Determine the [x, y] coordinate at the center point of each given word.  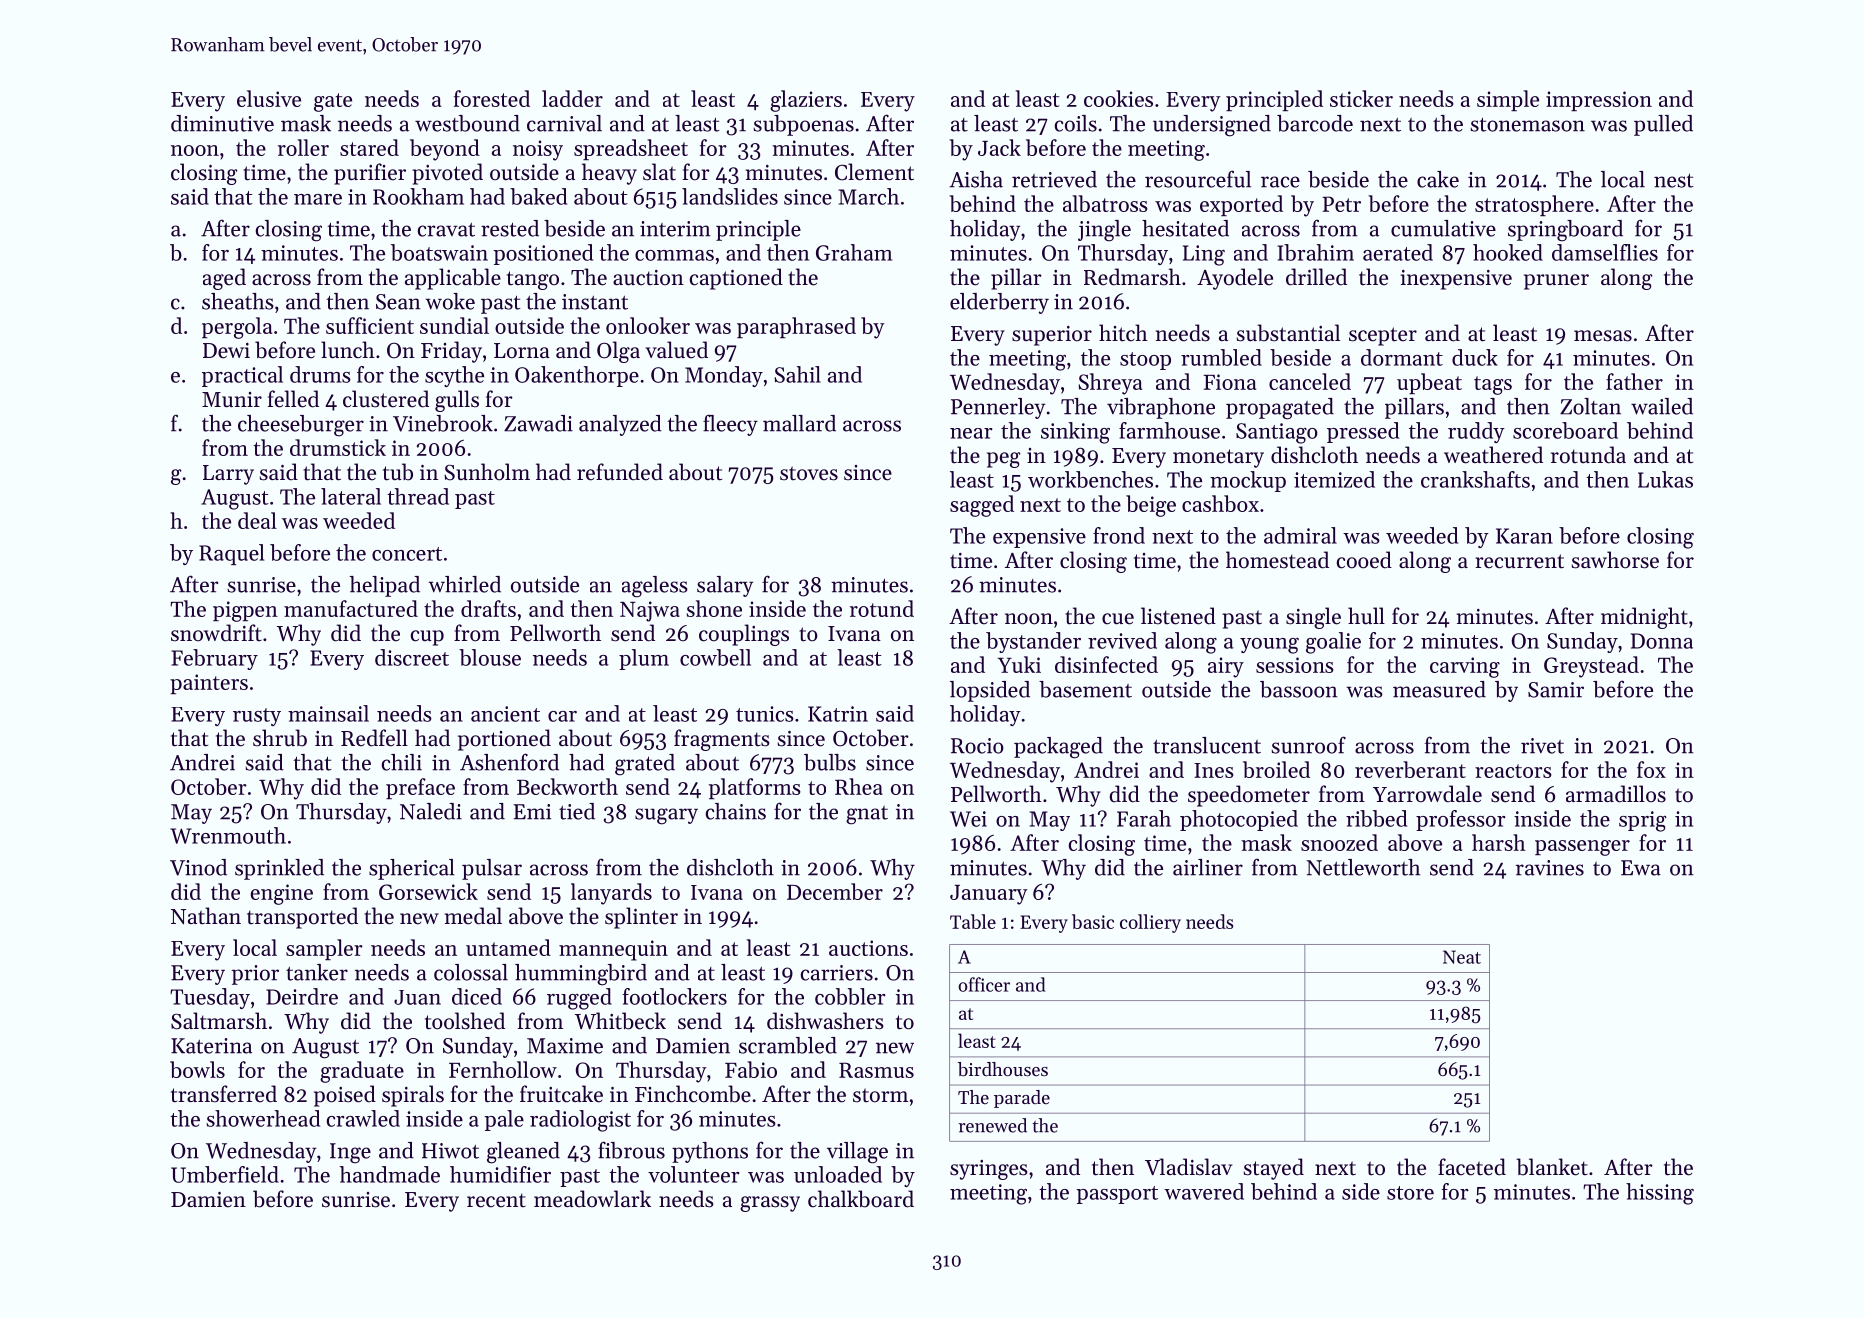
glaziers [806, 101]
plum [644, 659]
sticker [1361, 98]
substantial [1288, 333]
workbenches [1090, 479]
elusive [269, 98]
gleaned [523, 1153]
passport [1117, 1195]
